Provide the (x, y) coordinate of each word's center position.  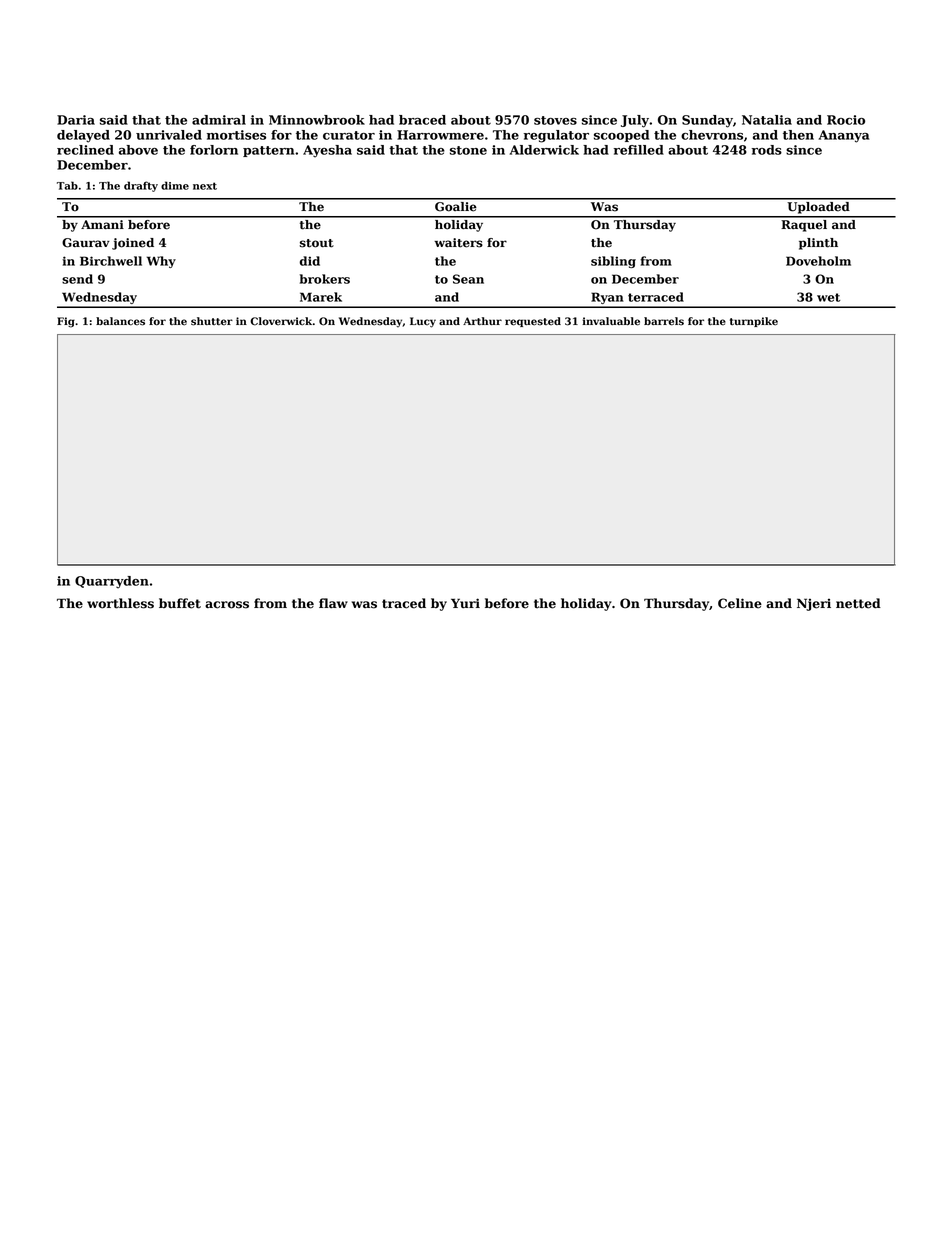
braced (422, 120)
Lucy (423, 322)
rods (767, 150)
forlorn (214, 150)
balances (120, 321)
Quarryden (112, 582)
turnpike (754, 322)
